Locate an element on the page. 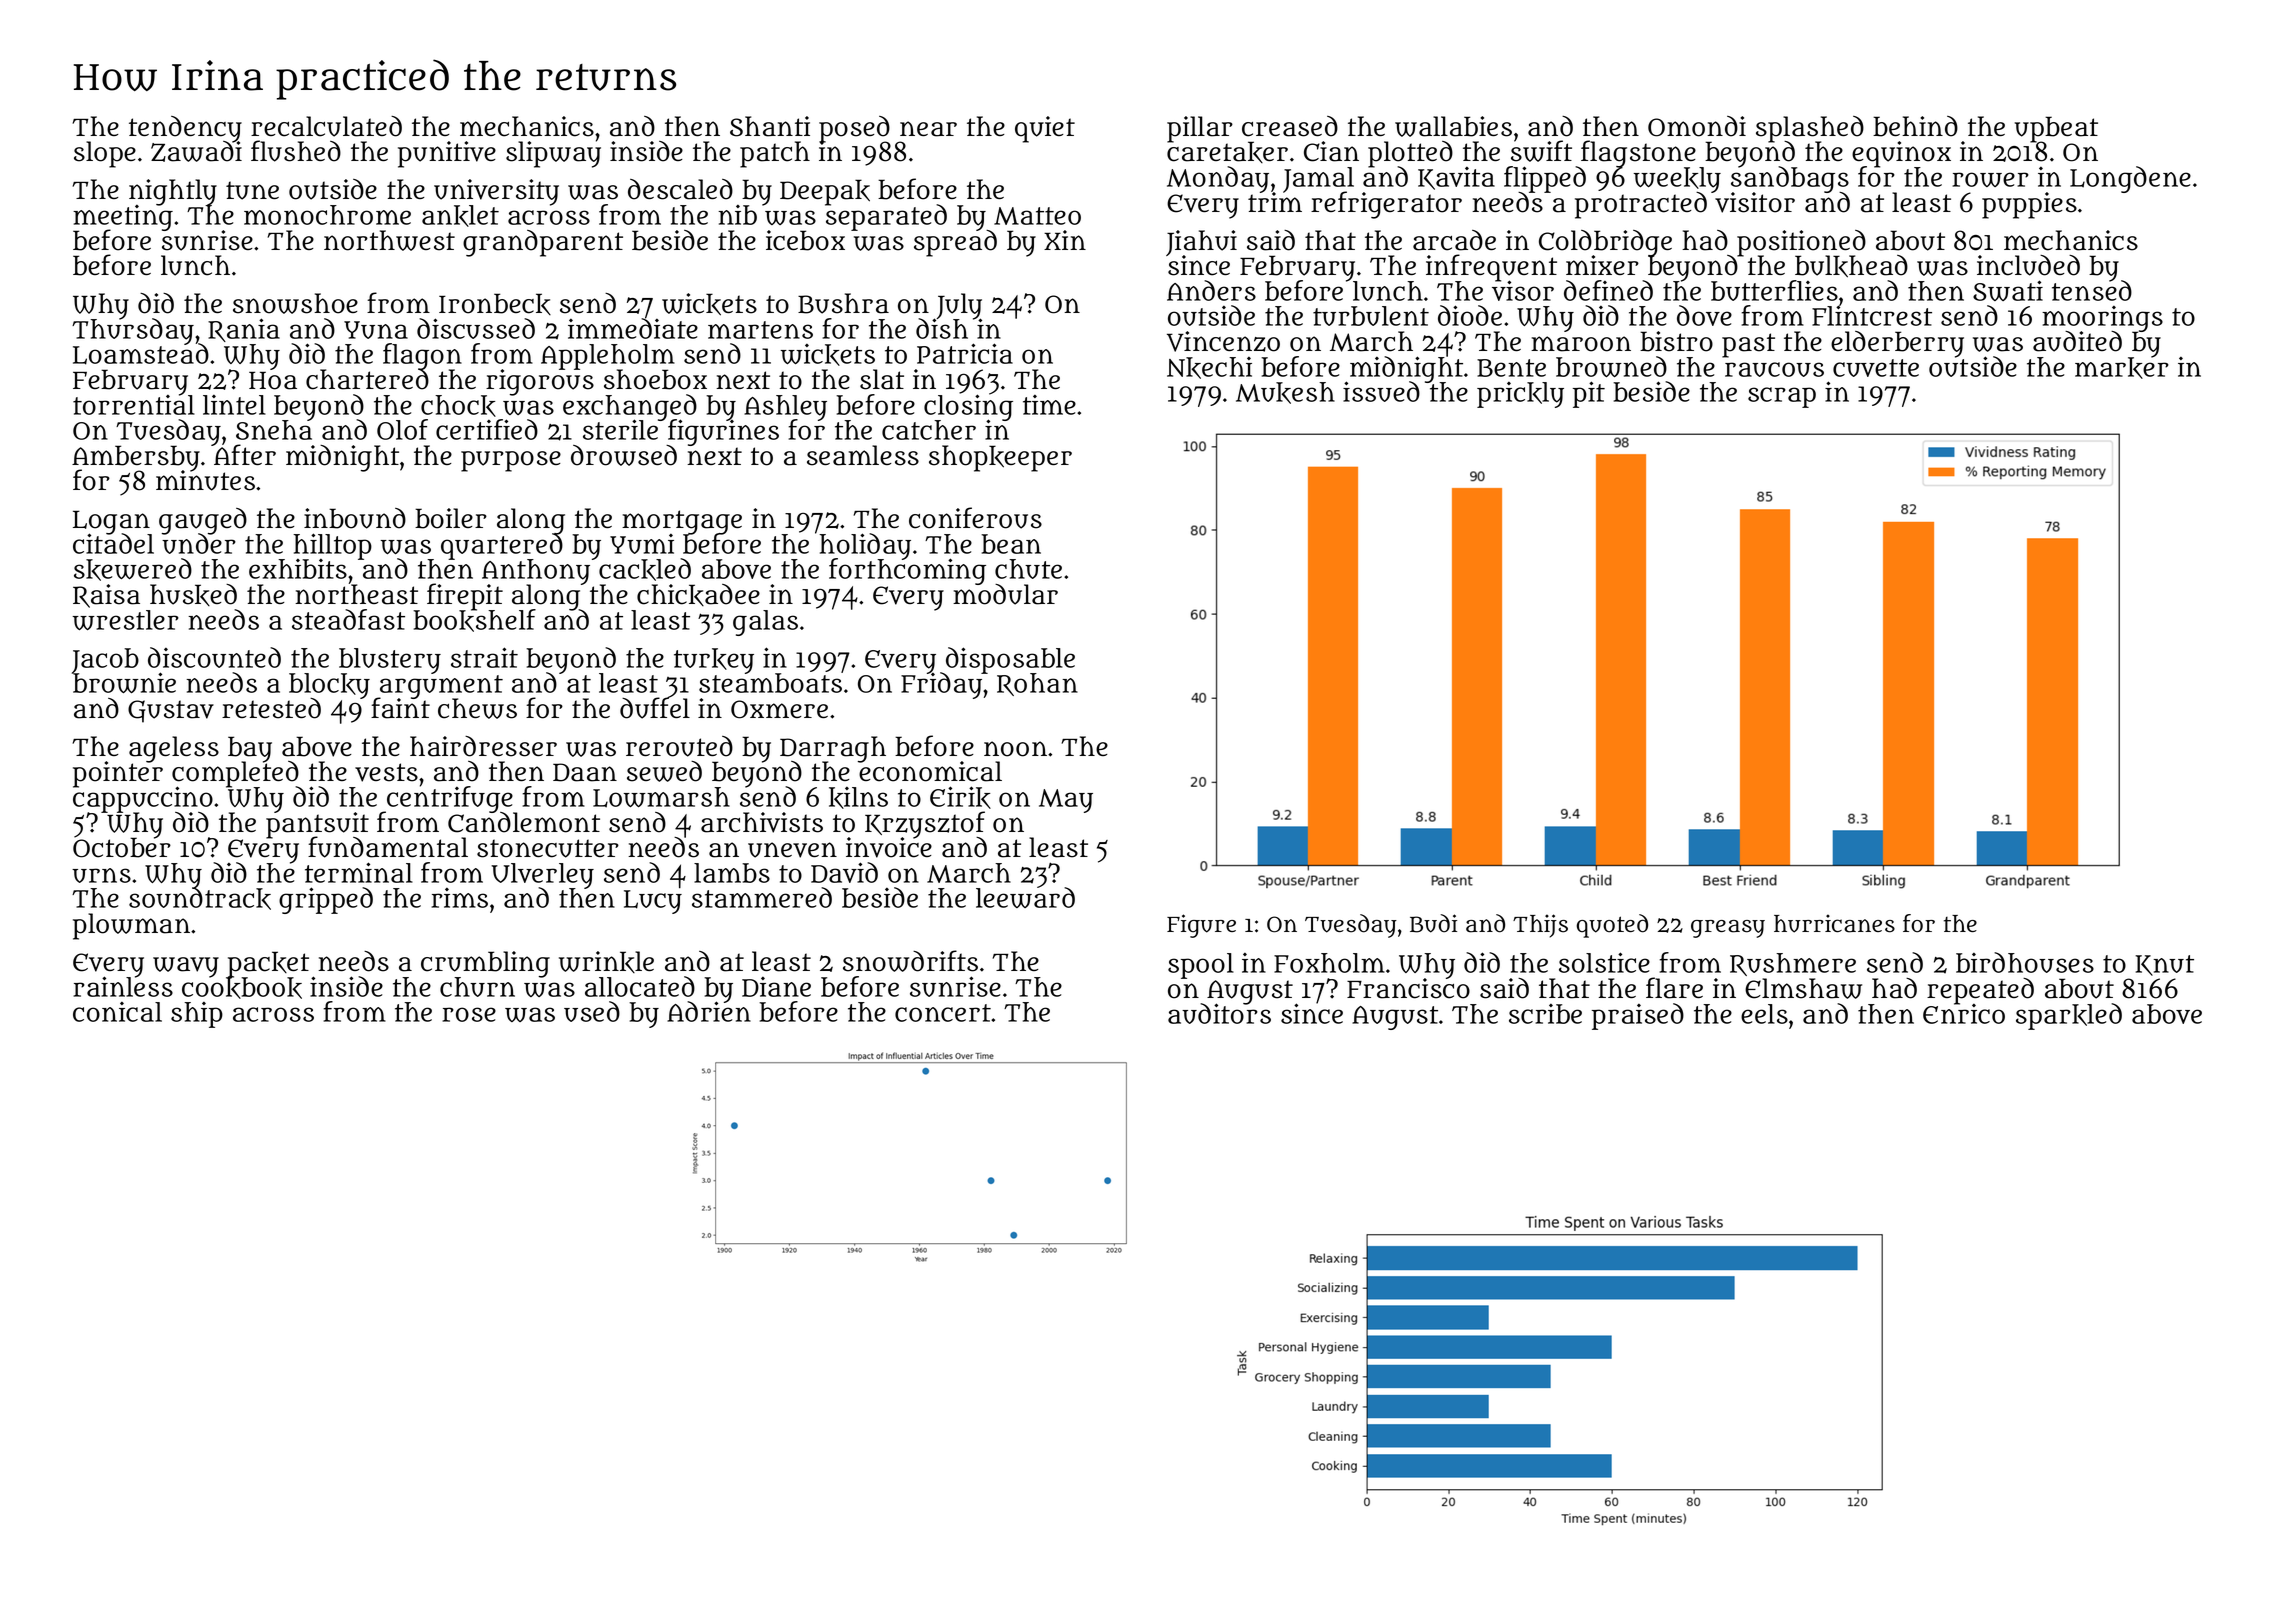 The height and width of the image is (1614, 2282). Budi is located at coordinates (1433, 923).
